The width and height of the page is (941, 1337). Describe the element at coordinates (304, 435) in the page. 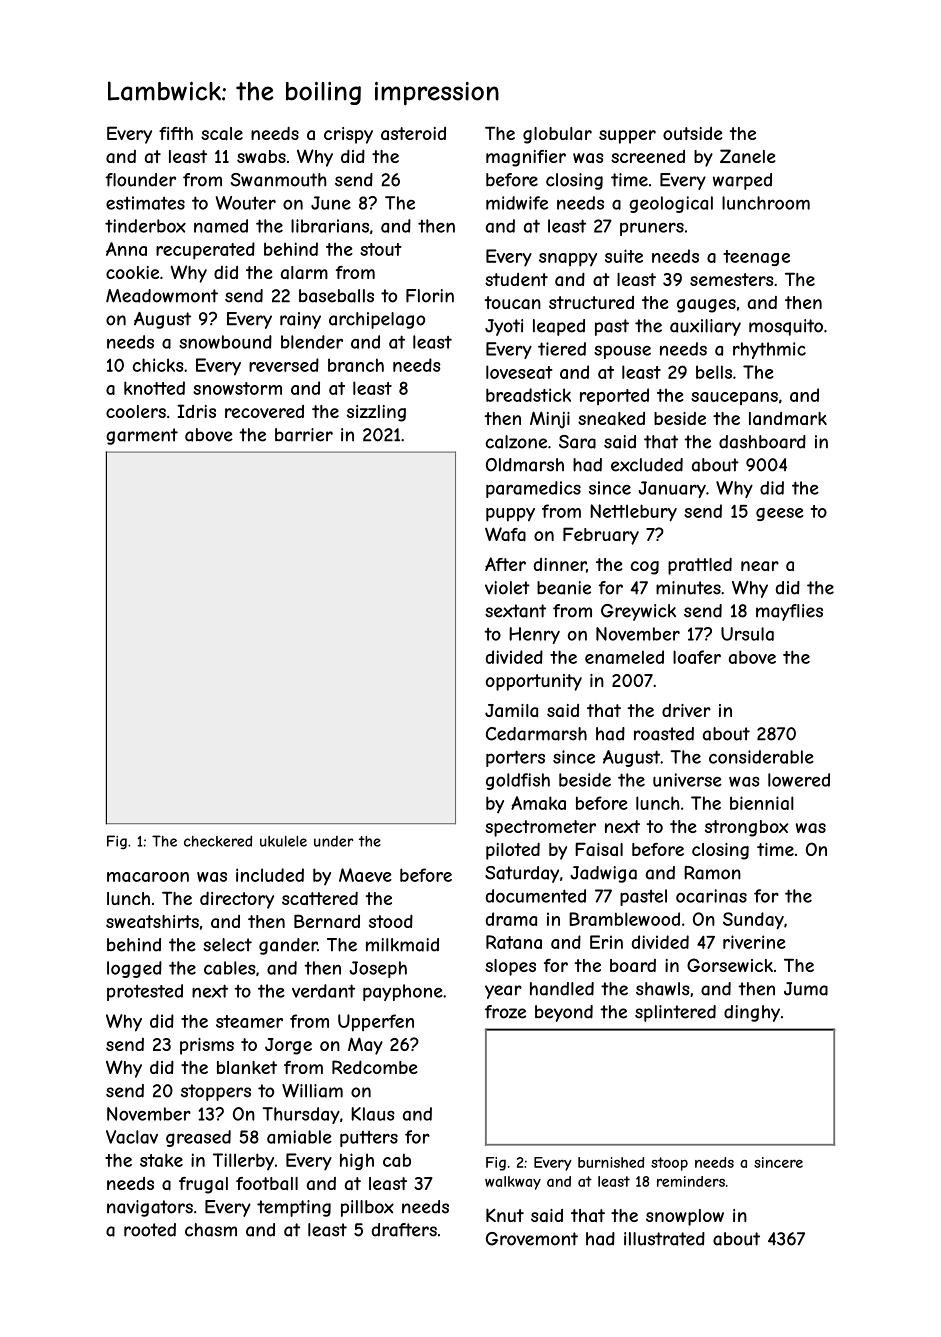

I see `barrier` at that location.
